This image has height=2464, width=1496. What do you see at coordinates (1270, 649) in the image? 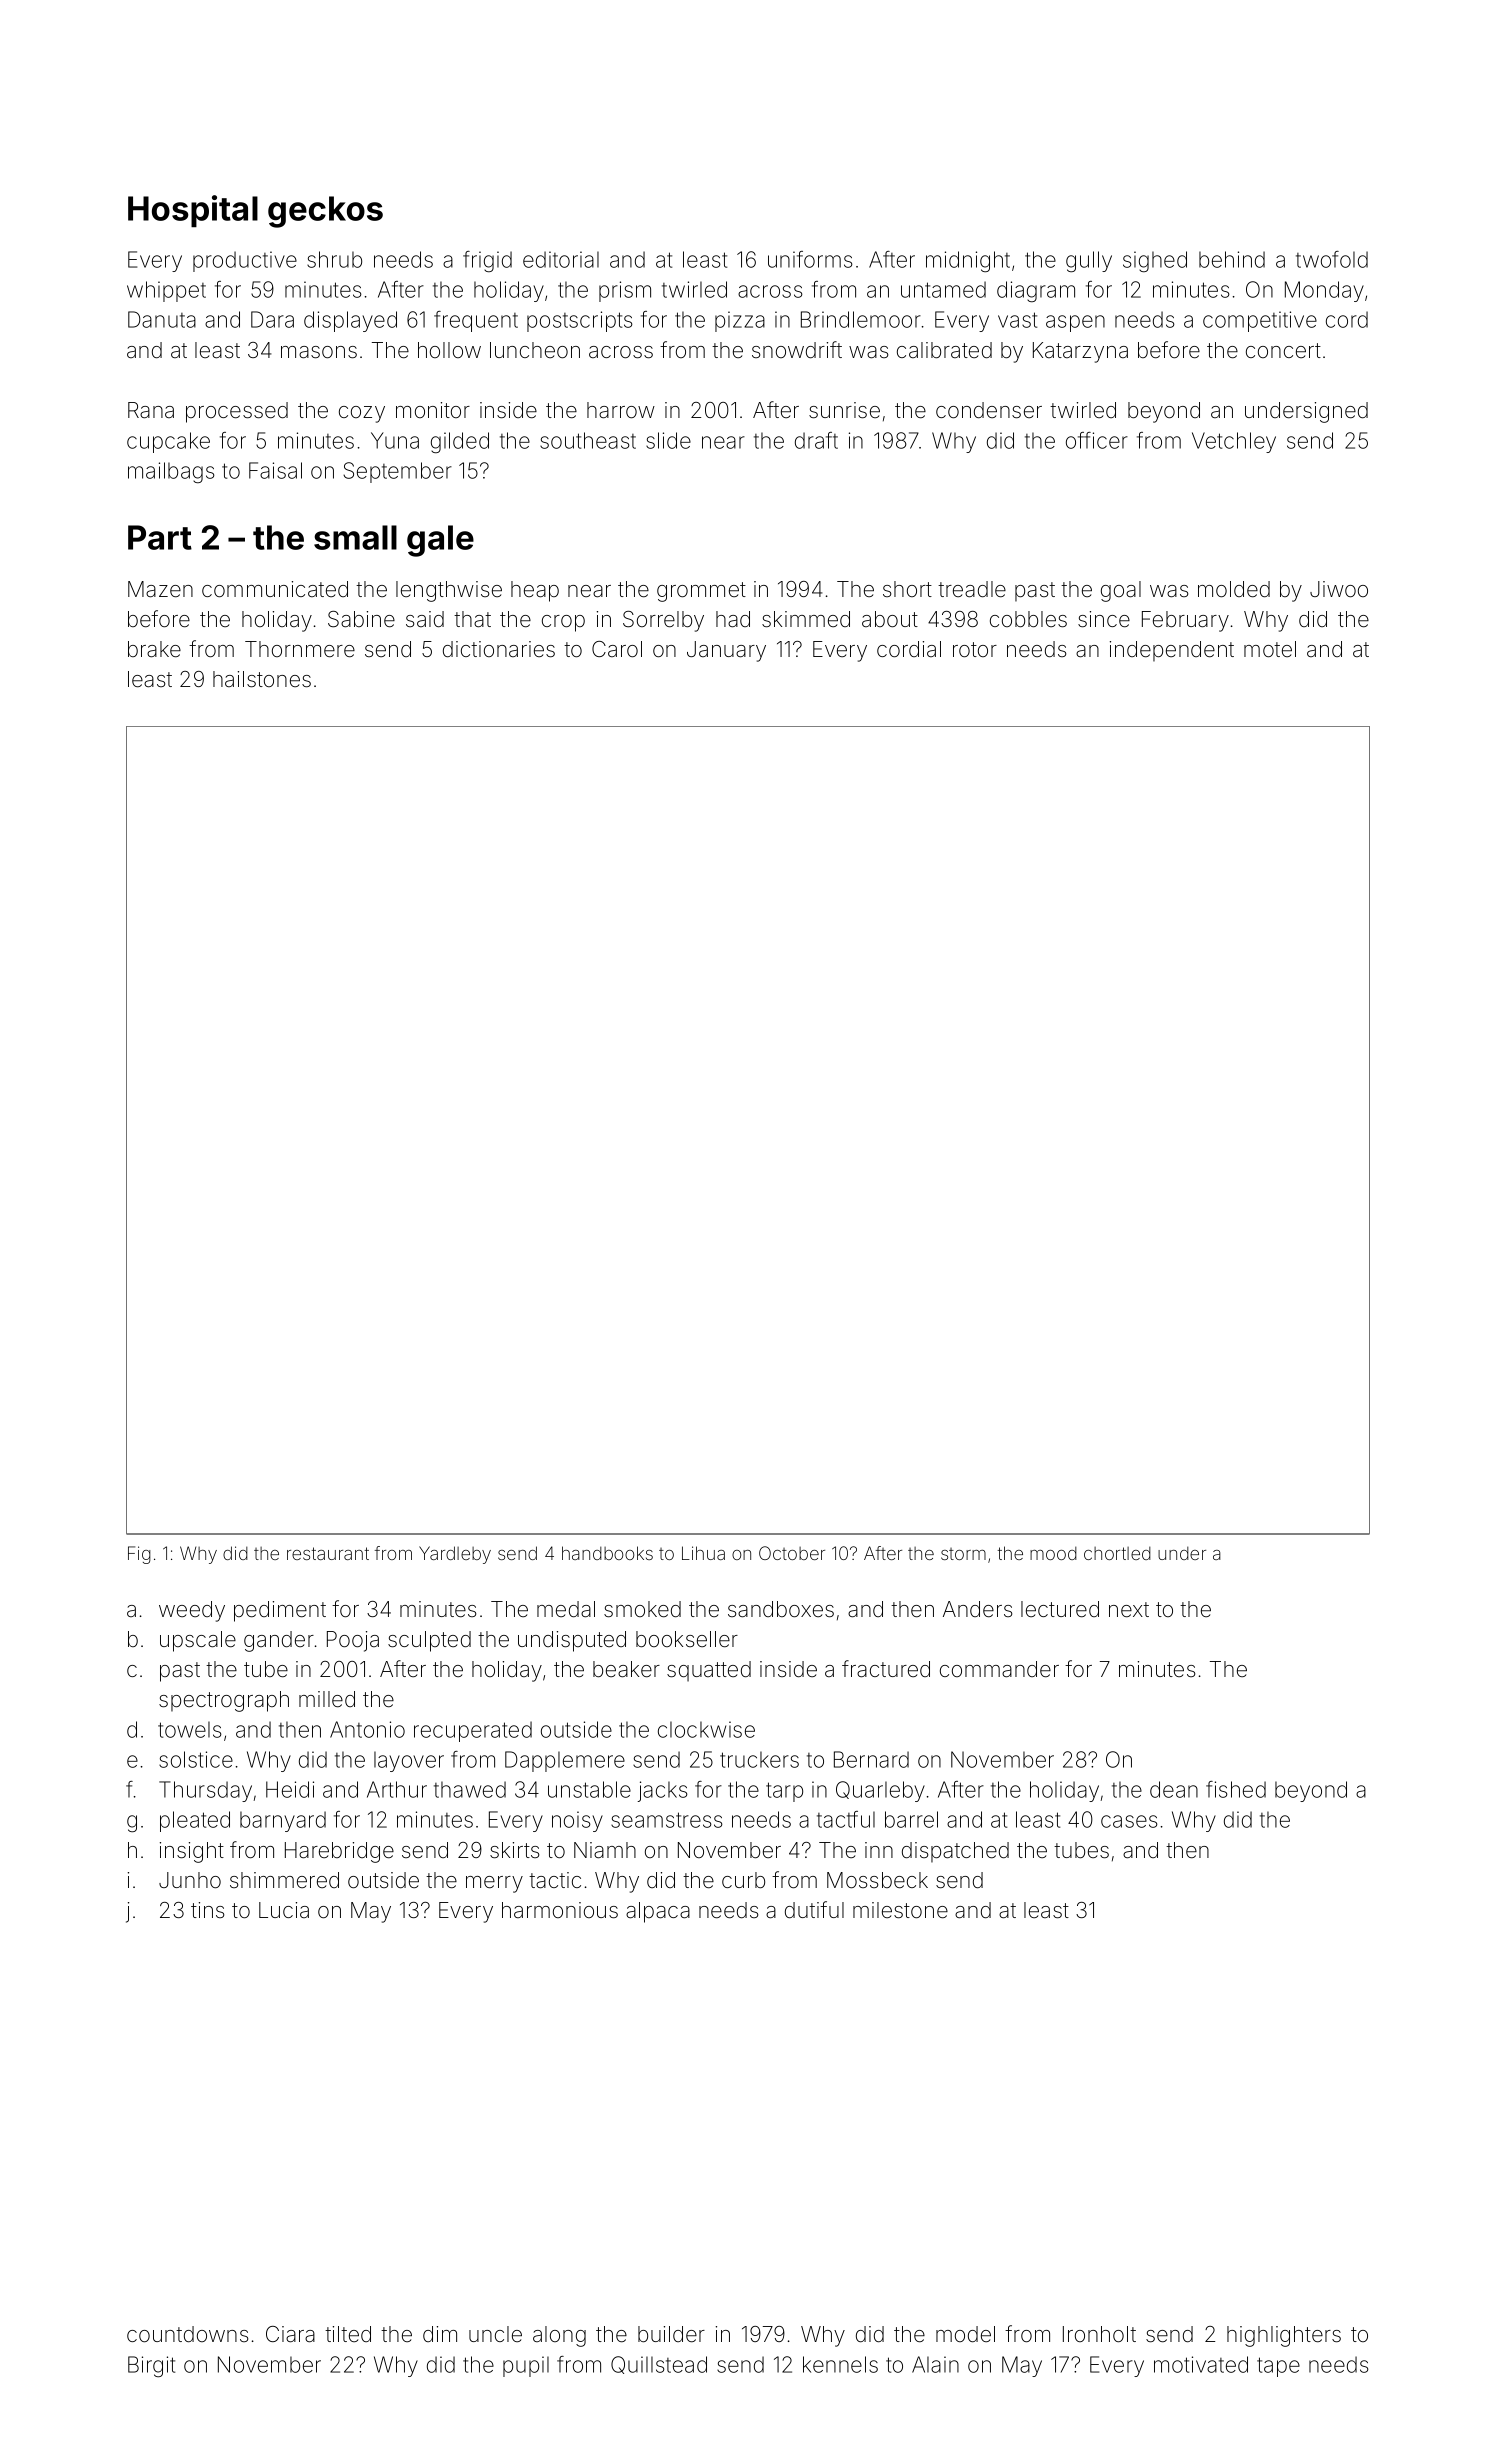
I see `motel` at bounding box center [1270, 649].
